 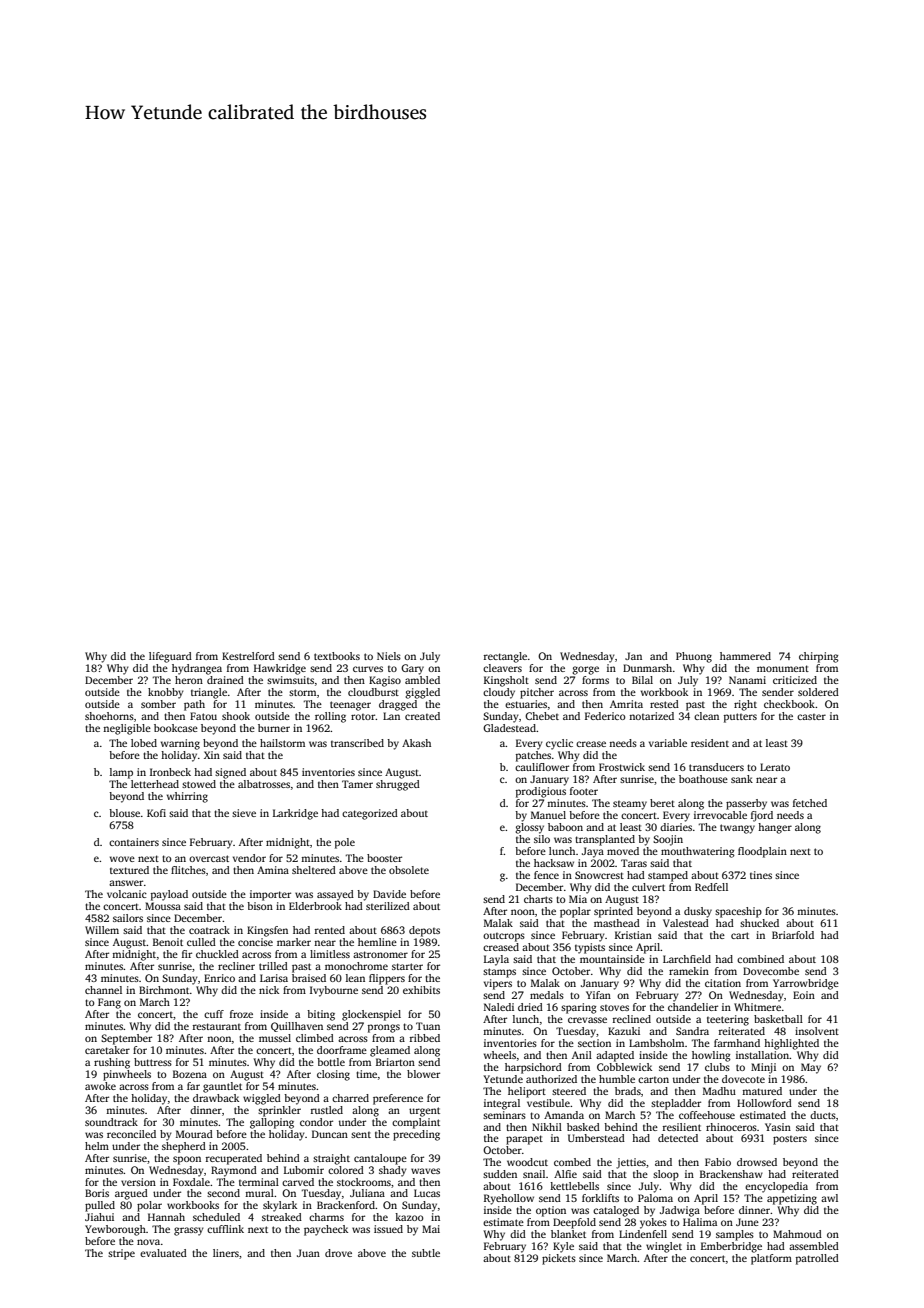 What do you see at coordinates (124, 813) in the screenshot?
I see `blouse` at bounding box center [124, 813].
